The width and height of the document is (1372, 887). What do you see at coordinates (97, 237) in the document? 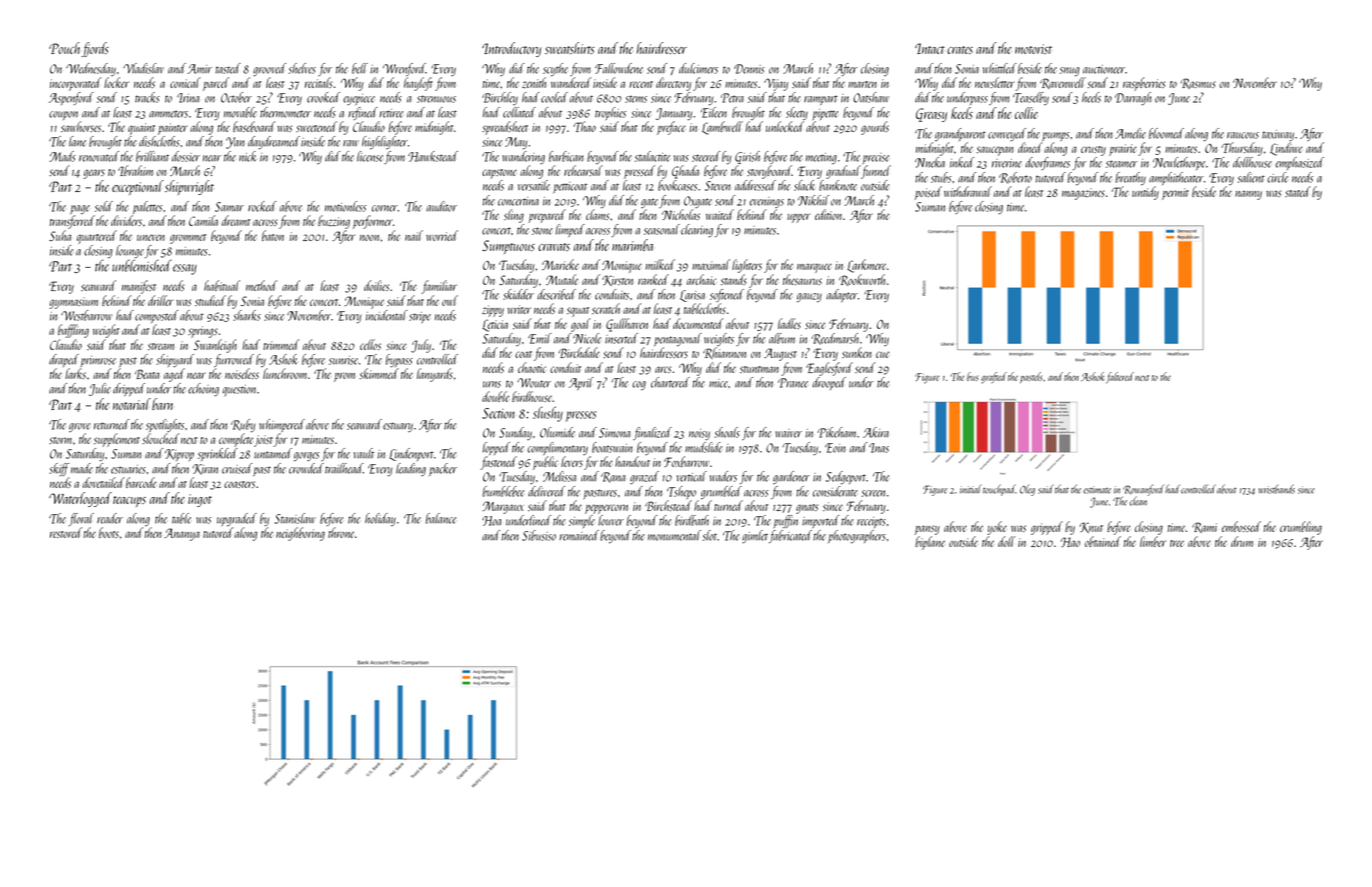
I see `quartered` at bounding box center [97, 237].
